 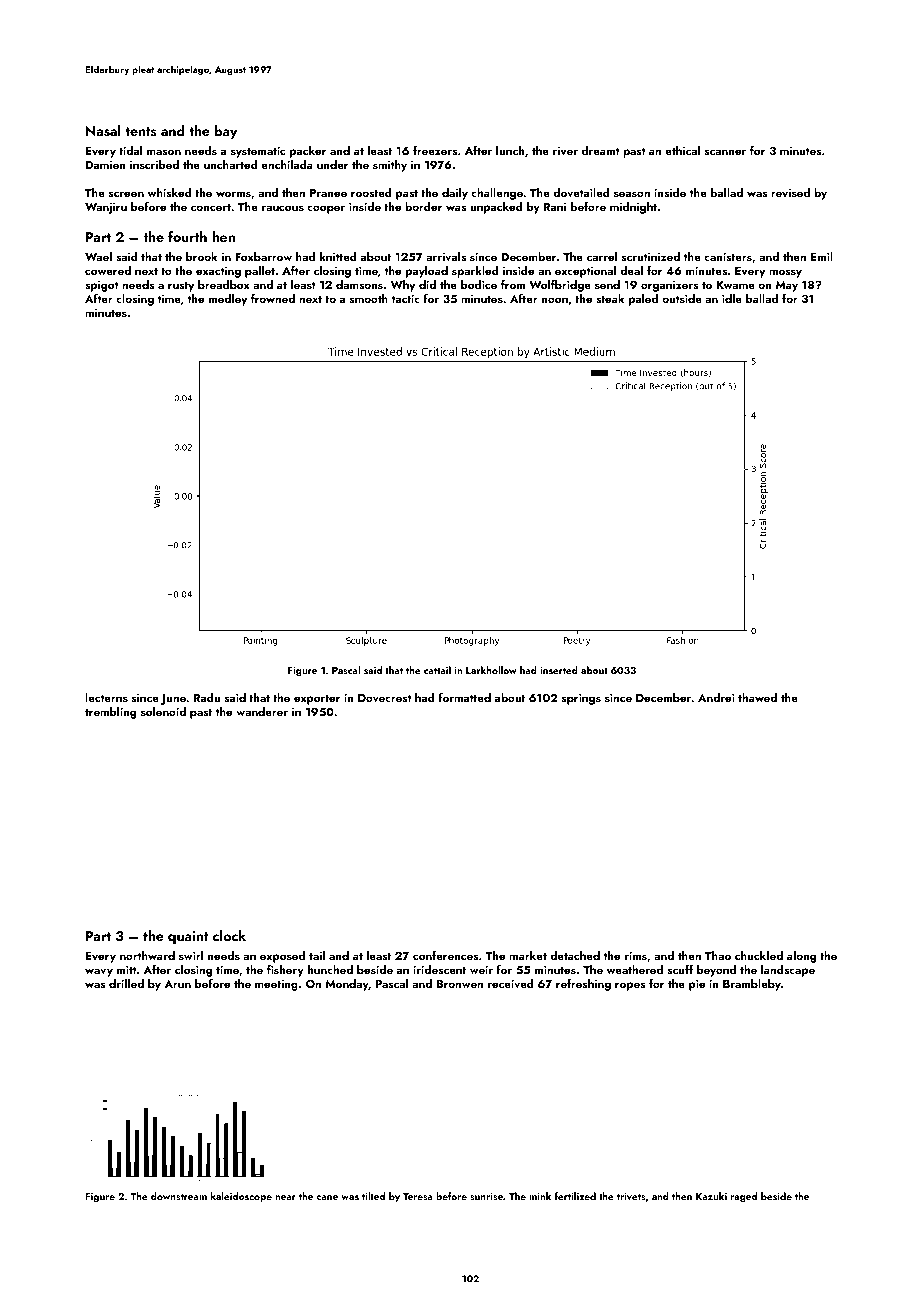 I want to click on along, so click(x=801, y=957).
